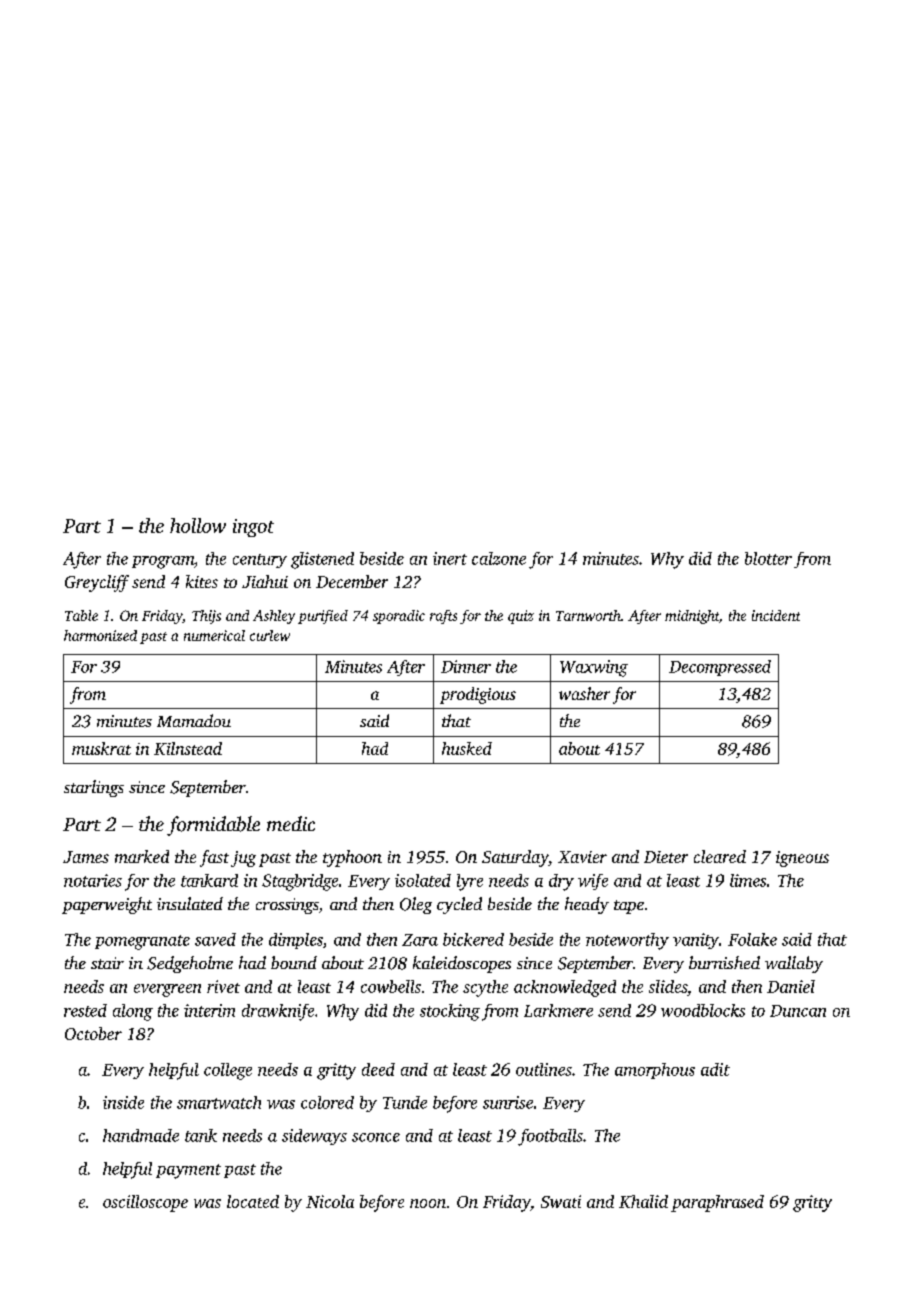  I want to click on Saturday, so click(515, 858).
